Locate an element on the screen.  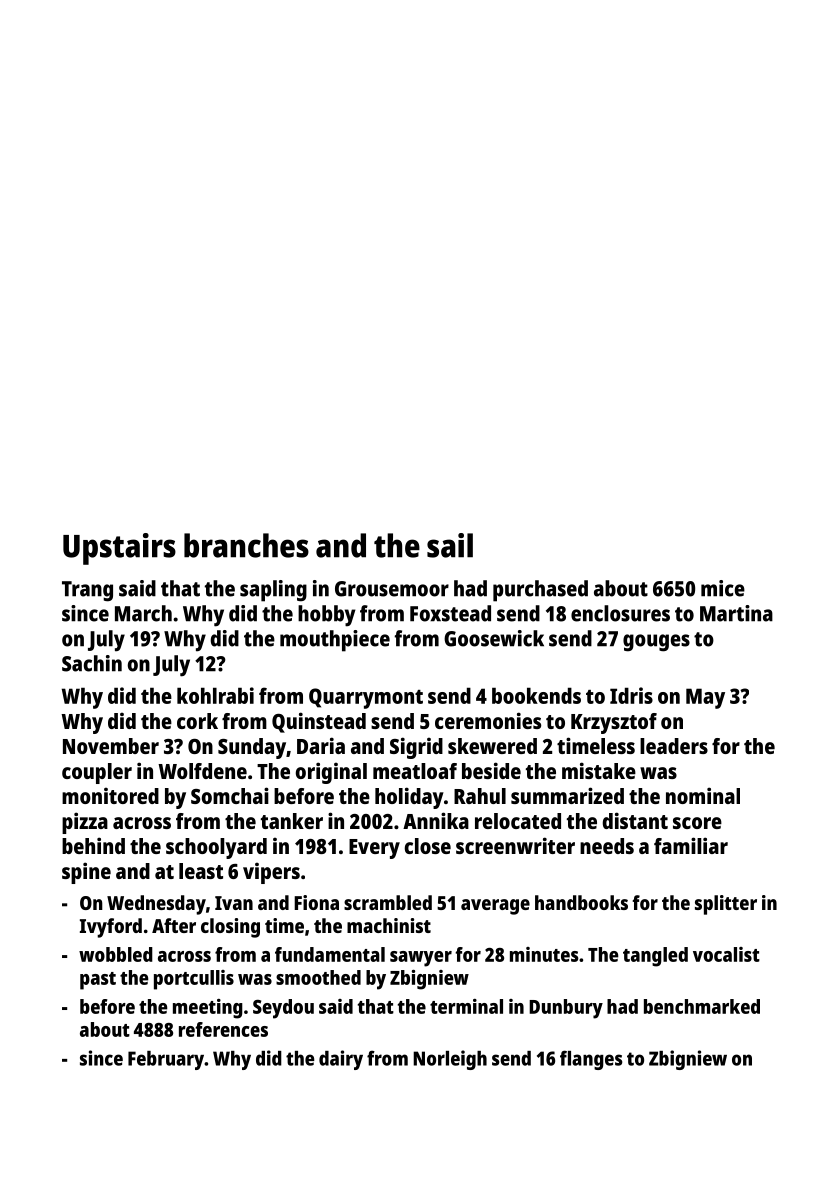
mice is located at coordinates (723, 588).
